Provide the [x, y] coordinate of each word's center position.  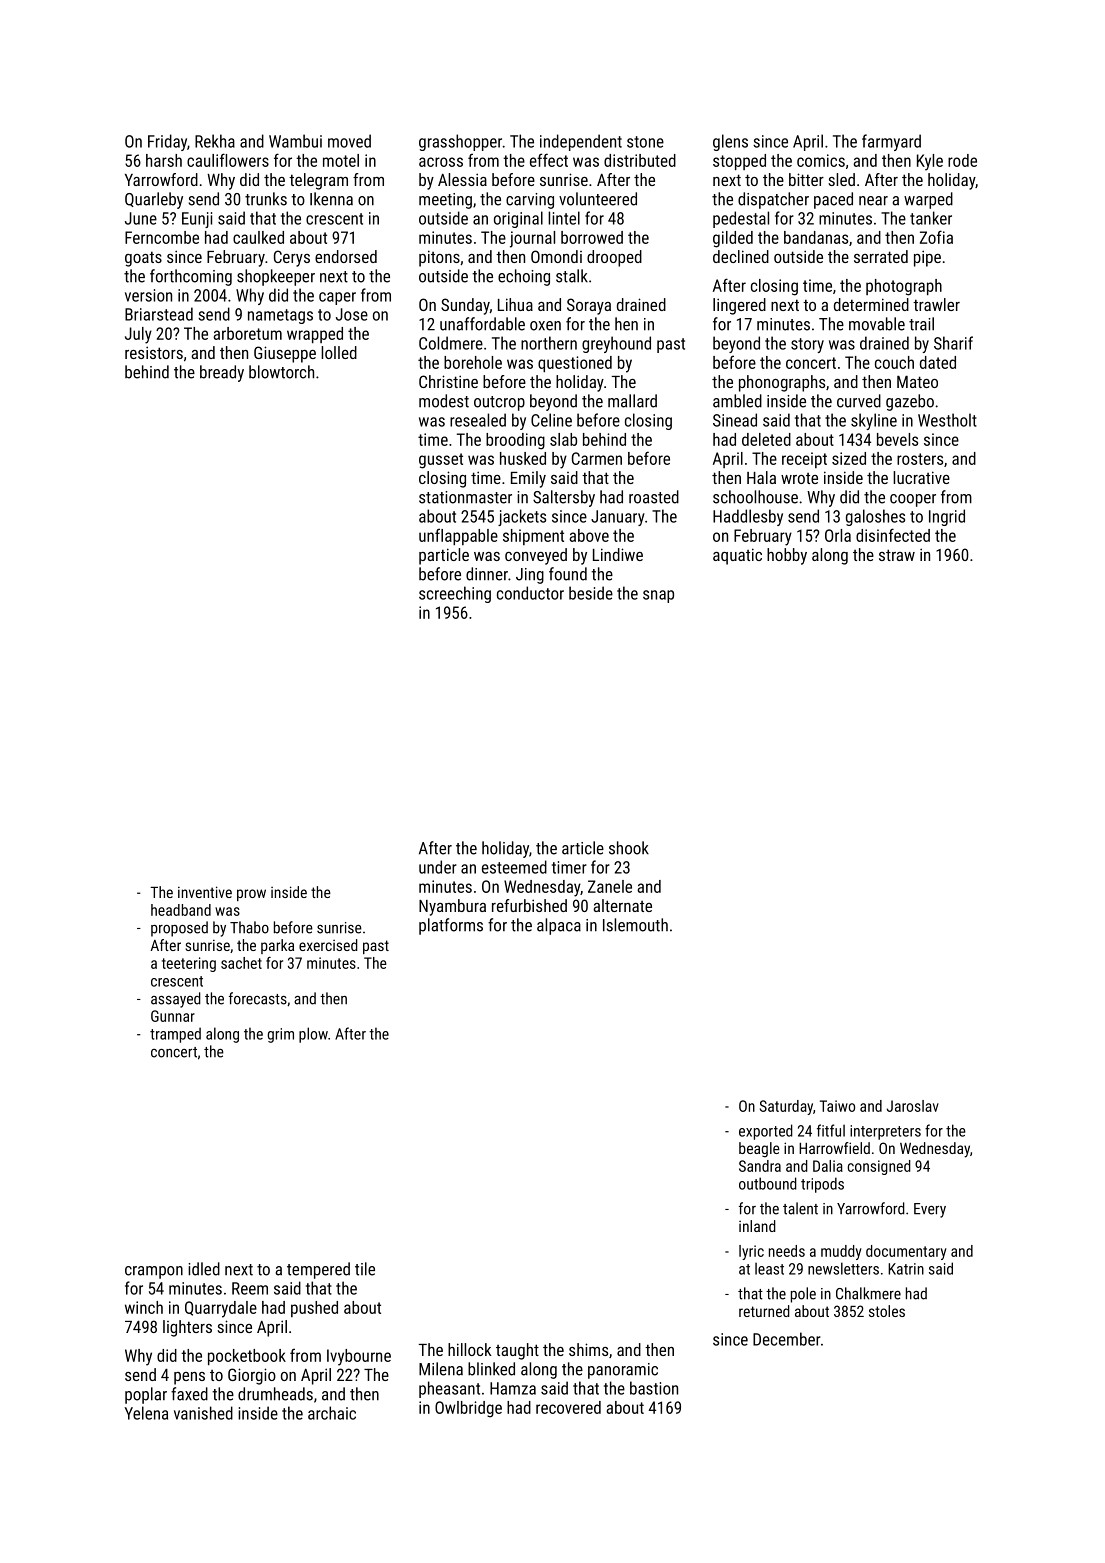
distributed [640, 160]
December [787, 1339]
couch [894, 362]
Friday [167, 142]
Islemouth [635, 925]
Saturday [786, 1107]
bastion [654, 1388]
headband [181, 910]
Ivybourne [359, 1357]
